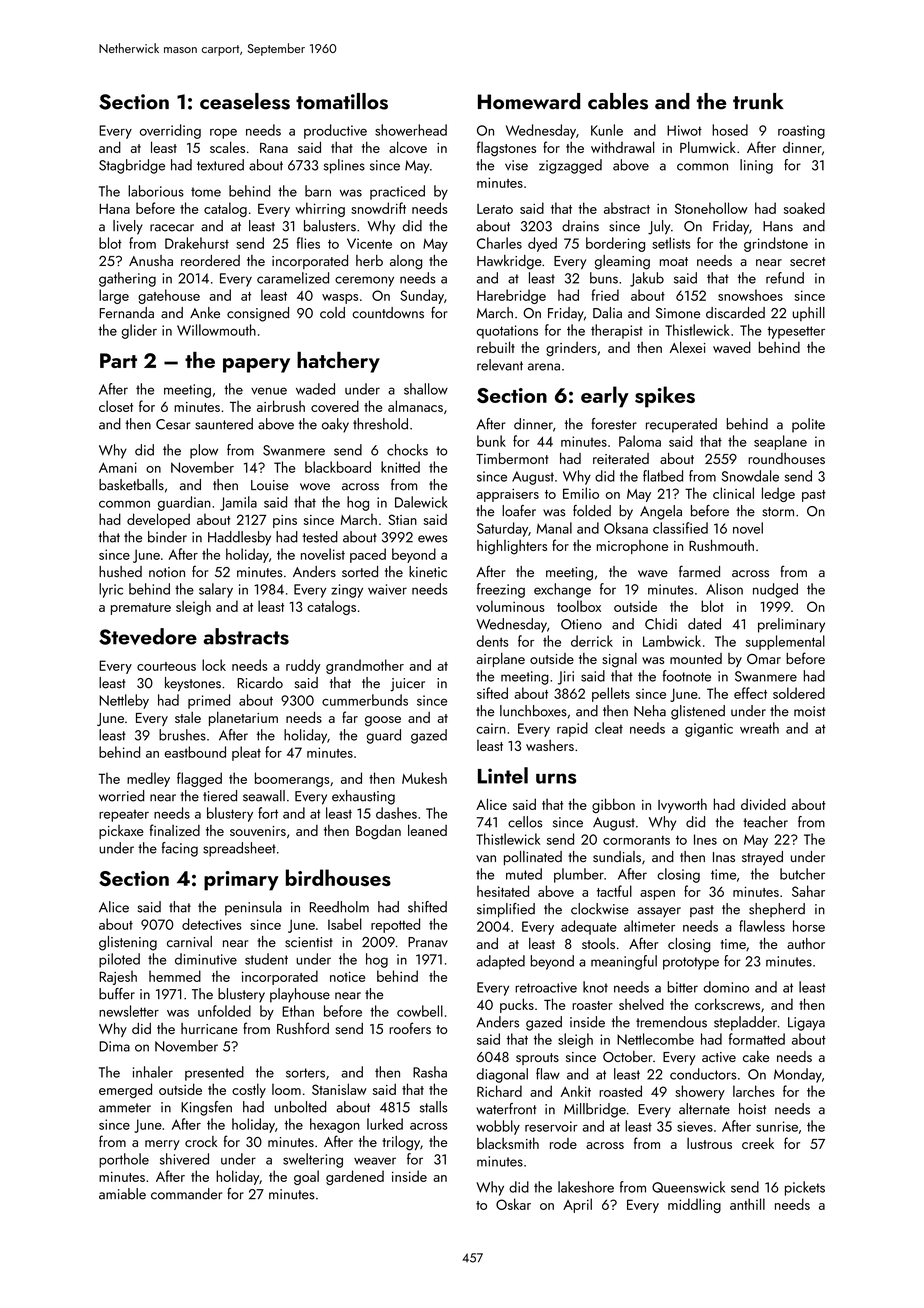 This page has width=924, height=1308. What do you see at coordinates (492, 693) in the page?
I see `sifted` at bounding box center [492, 693].
